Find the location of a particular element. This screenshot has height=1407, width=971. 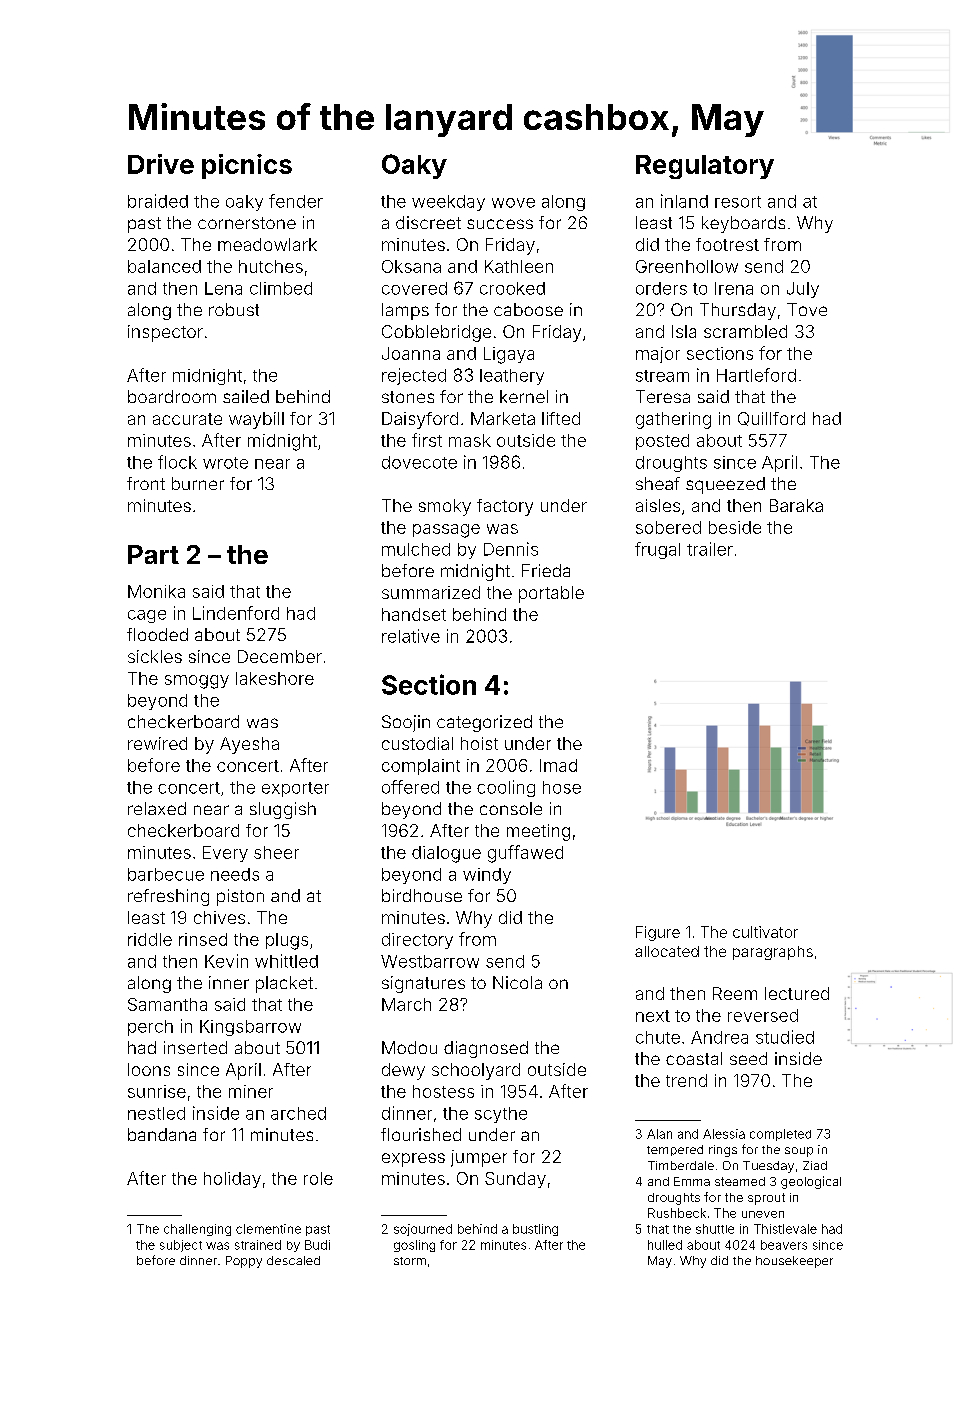

Regulatory is located at coordinates (705, 167).
